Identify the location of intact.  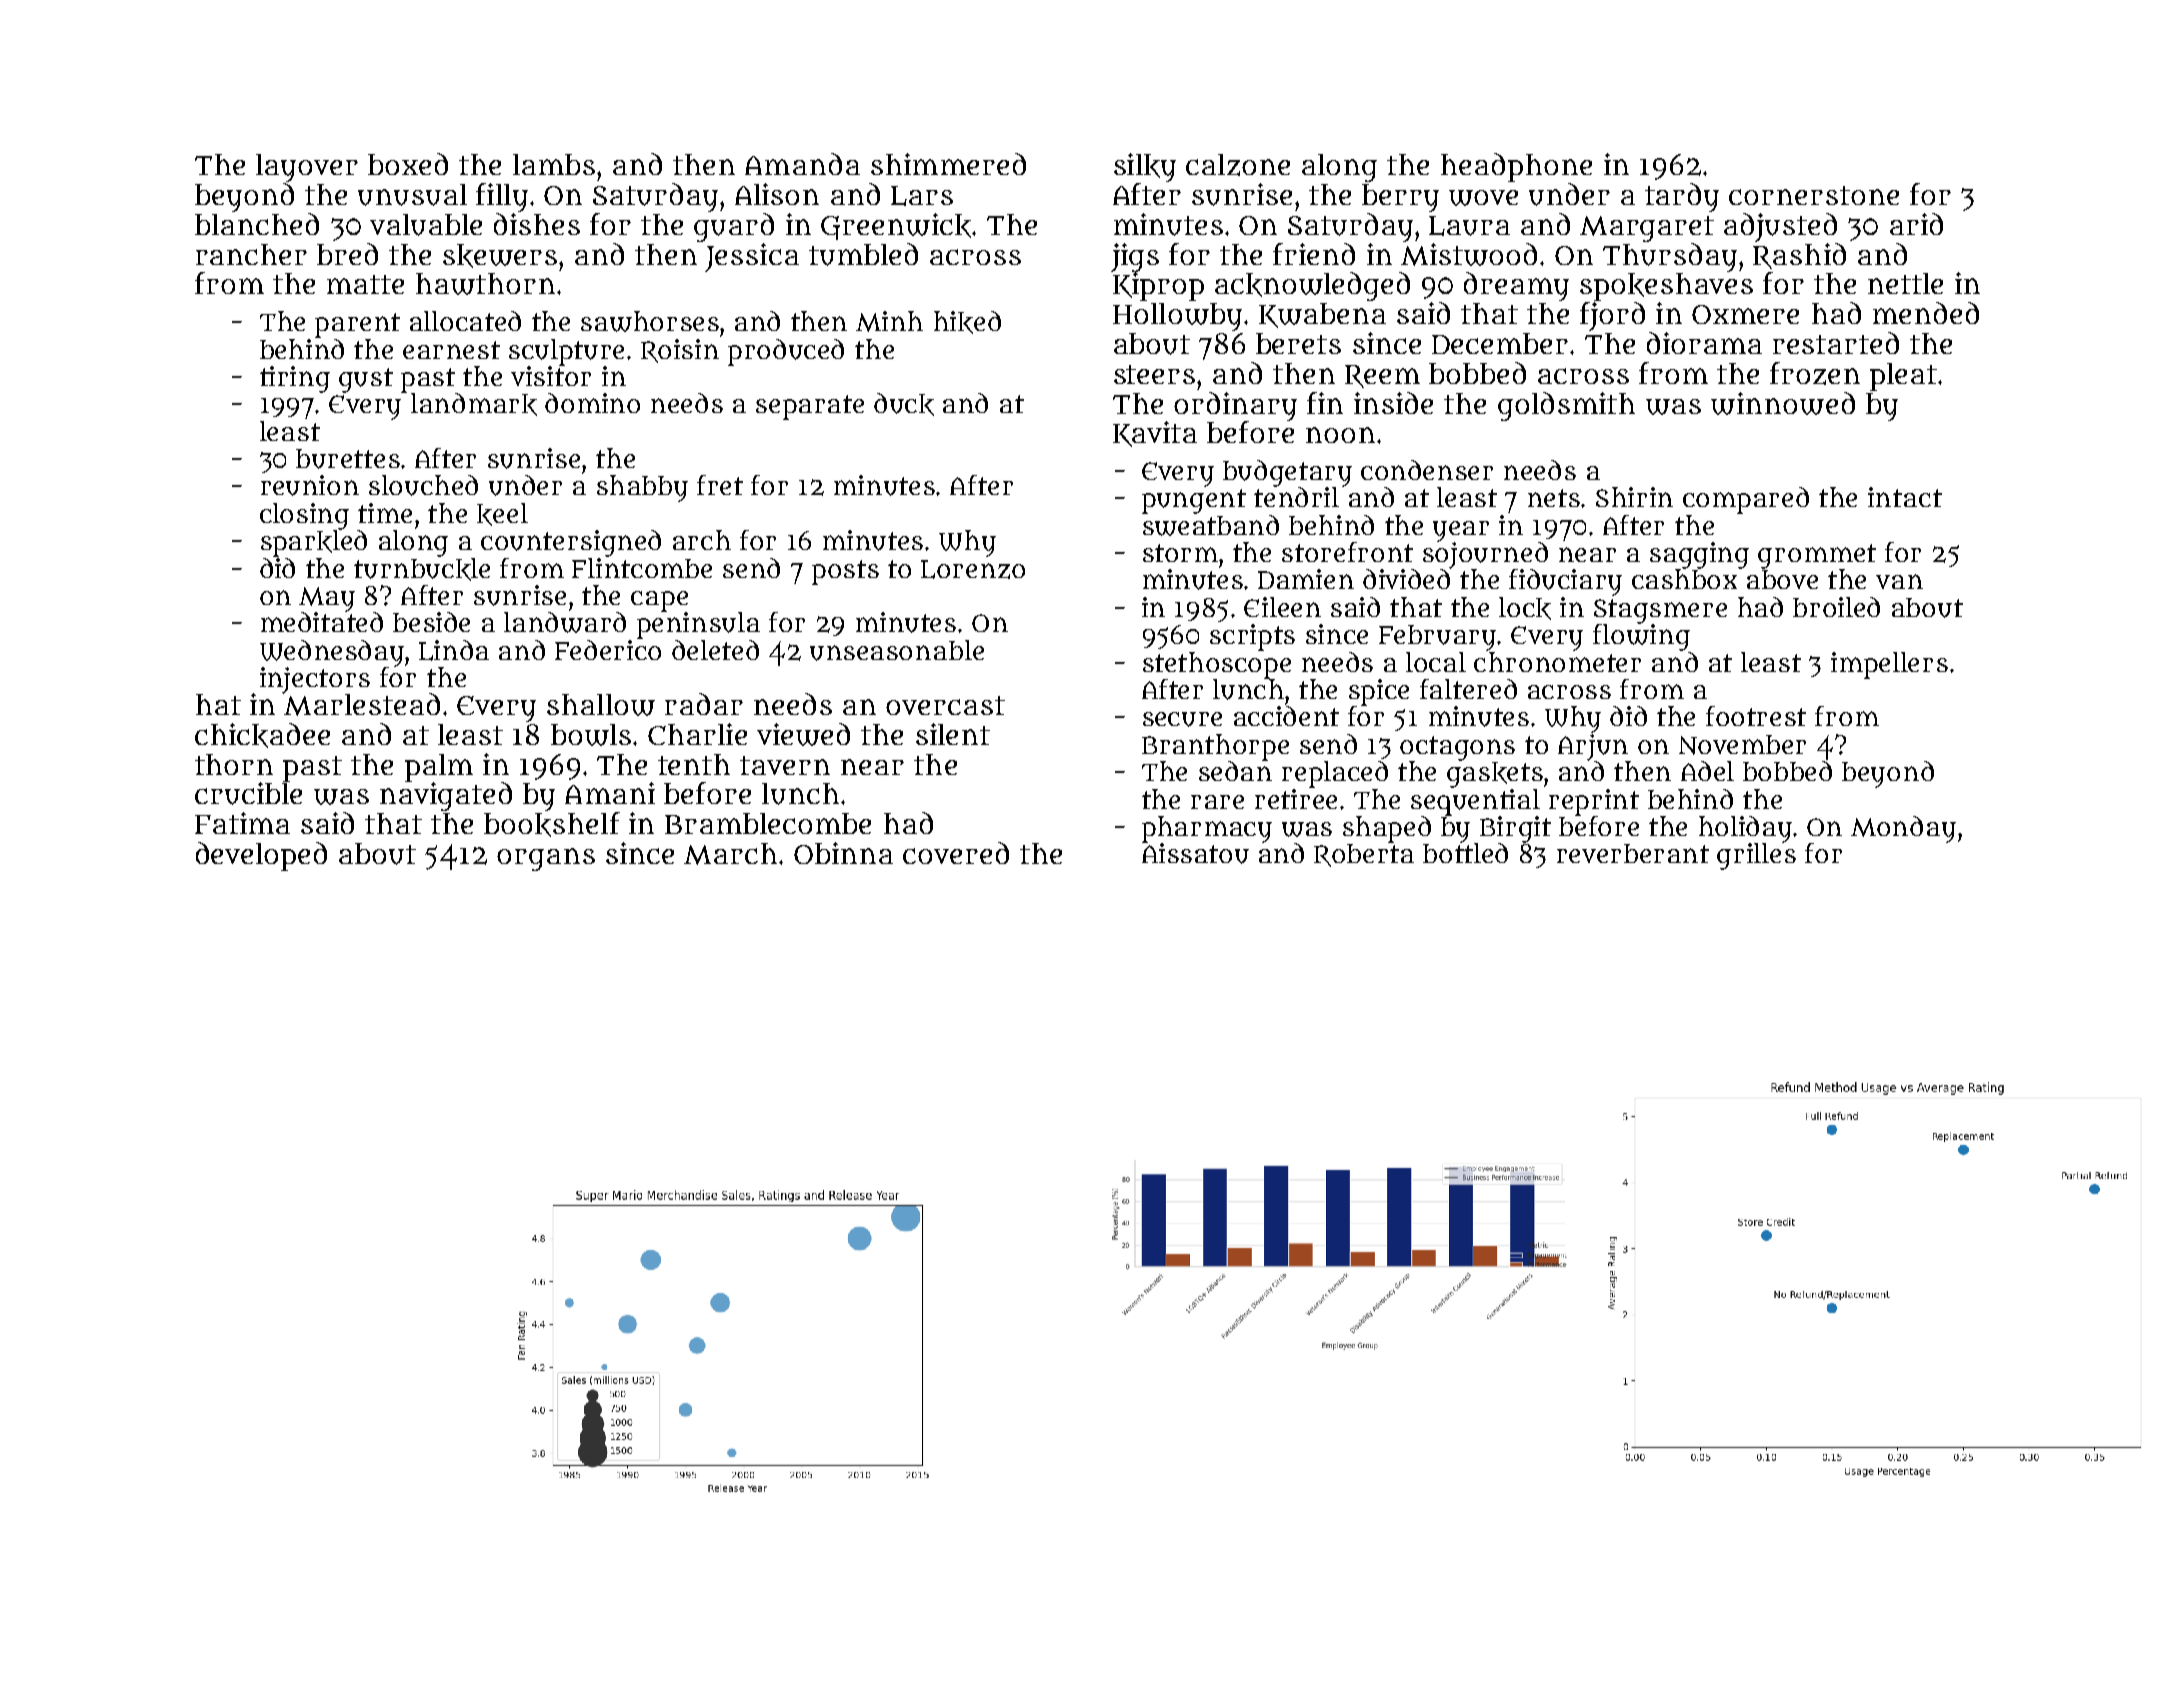
(1905, 497).
